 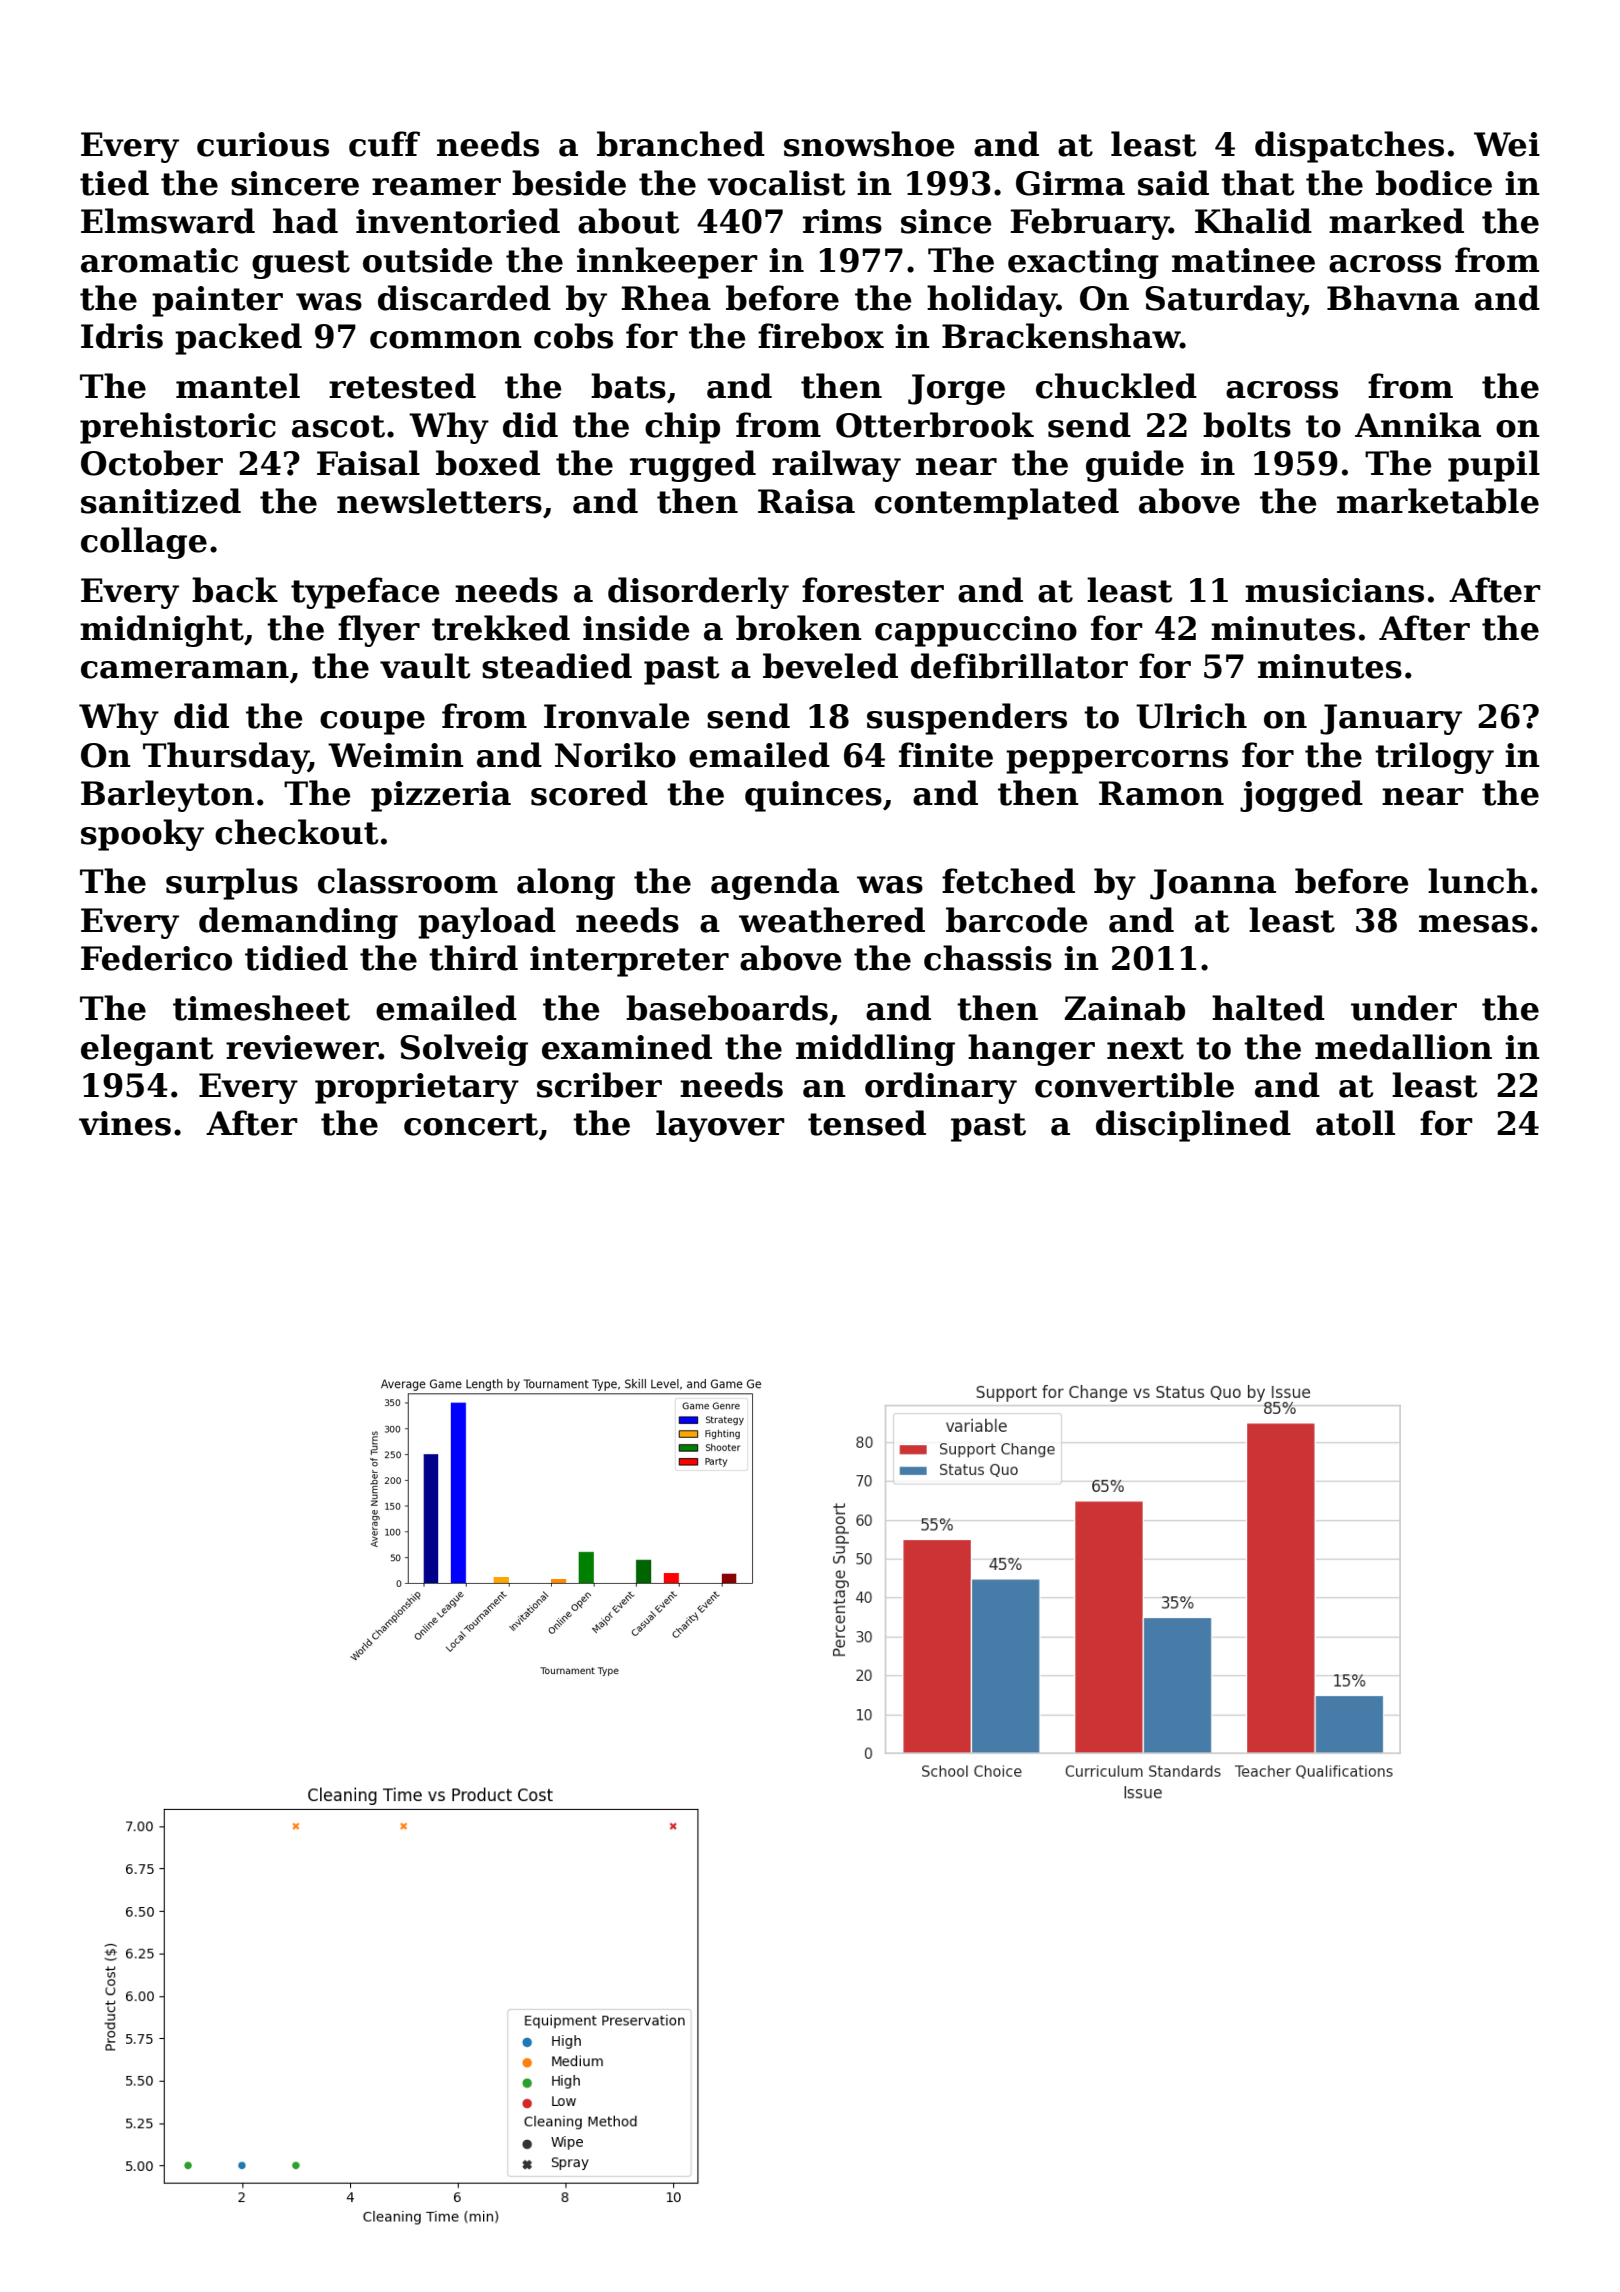 I want to click on vines, so click(x=125, y=1123).
